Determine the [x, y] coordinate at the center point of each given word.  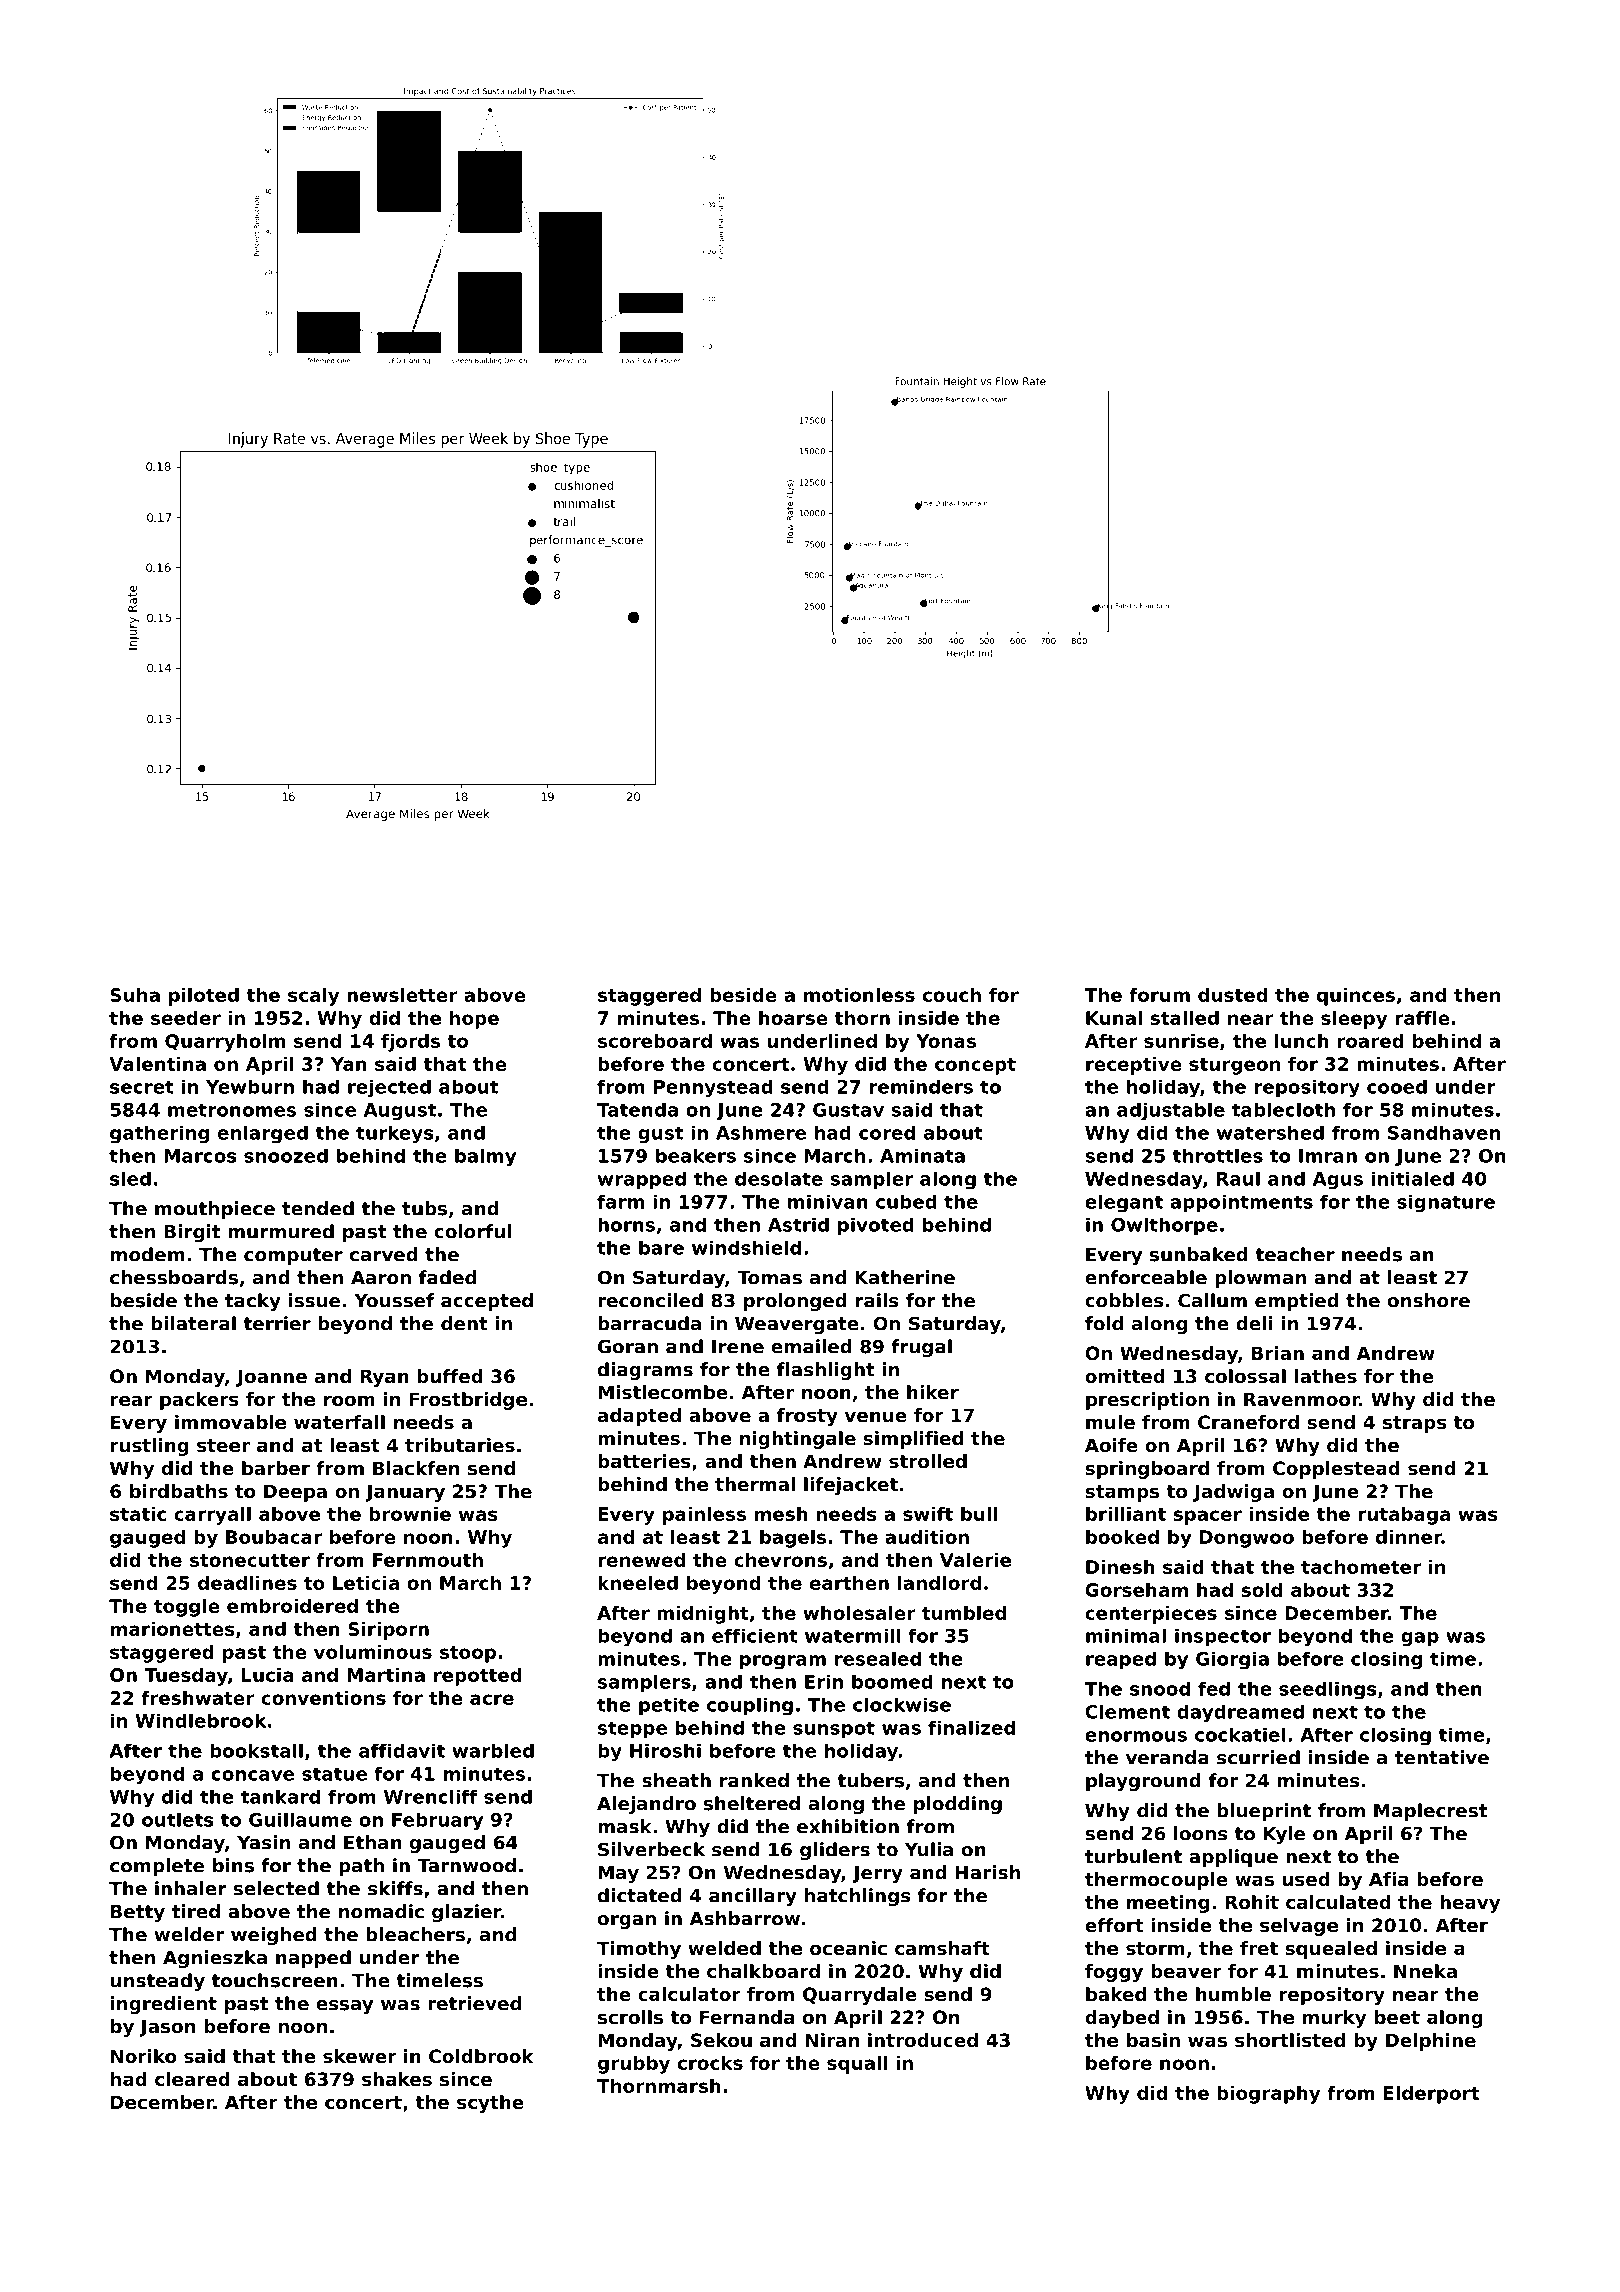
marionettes [173, 1629]
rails [877, 1300]
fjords [410, 1043]
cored [887, 1133]
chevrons [780, 1560]
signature [1446, 1203]
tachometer [1361, 1567]
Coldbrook [481, 2056]
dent [464, 1323]
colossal [1245, 1376]
